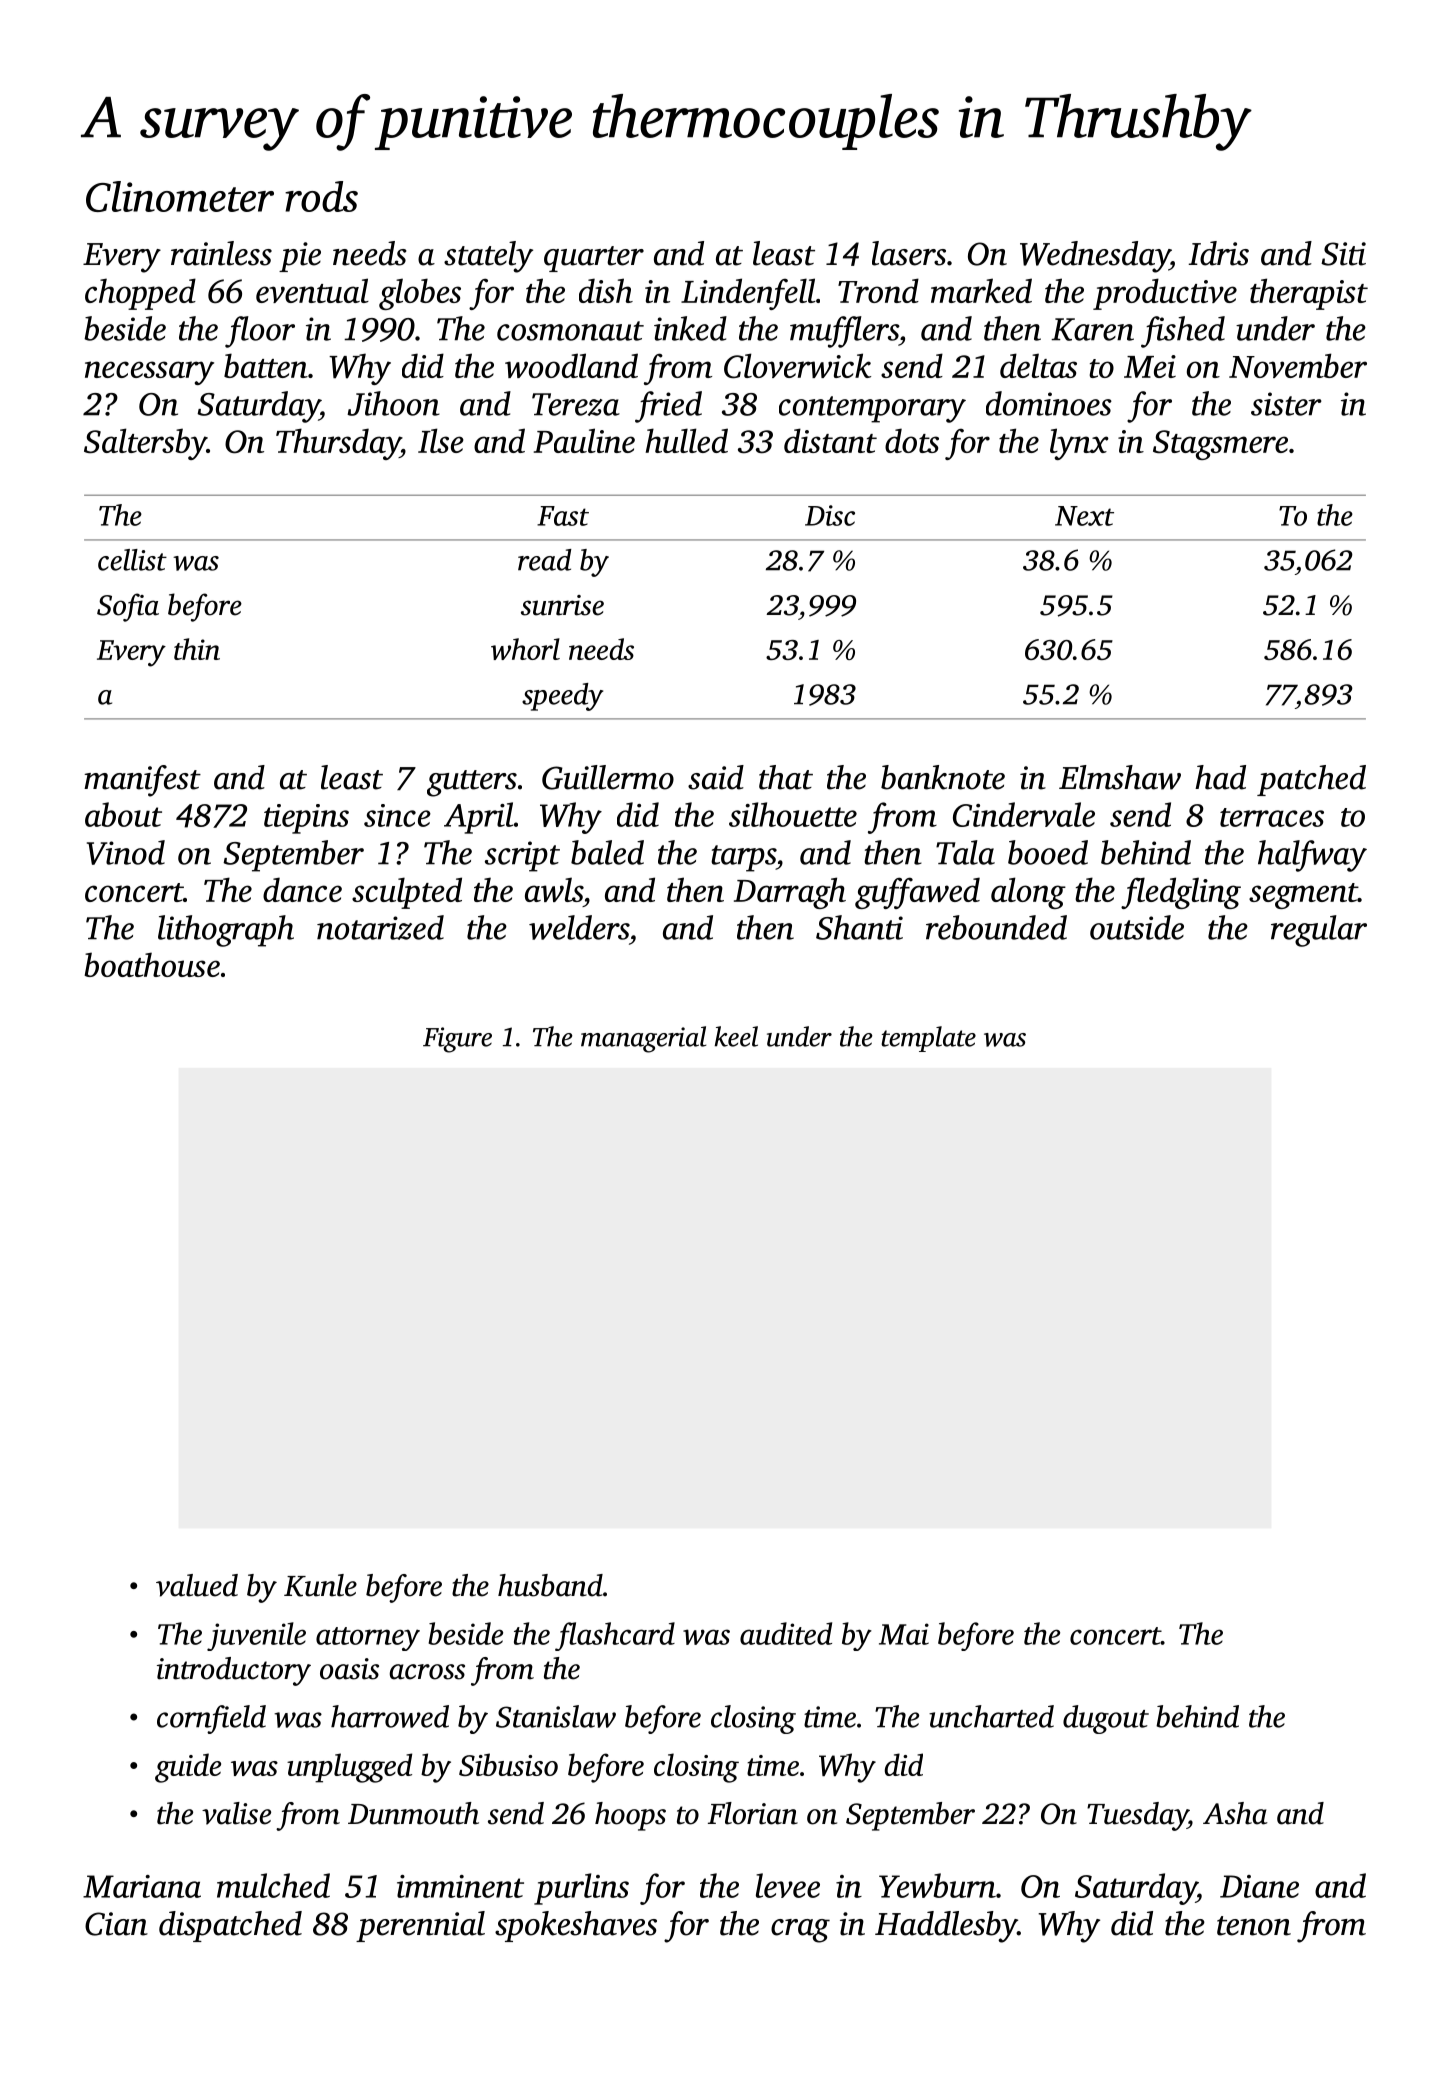 The height and width of the page is (2100, 1450). What do you see at coordinates (180, 196) in the page?
I see `Clinometer` at bounding box center [180, 196].
